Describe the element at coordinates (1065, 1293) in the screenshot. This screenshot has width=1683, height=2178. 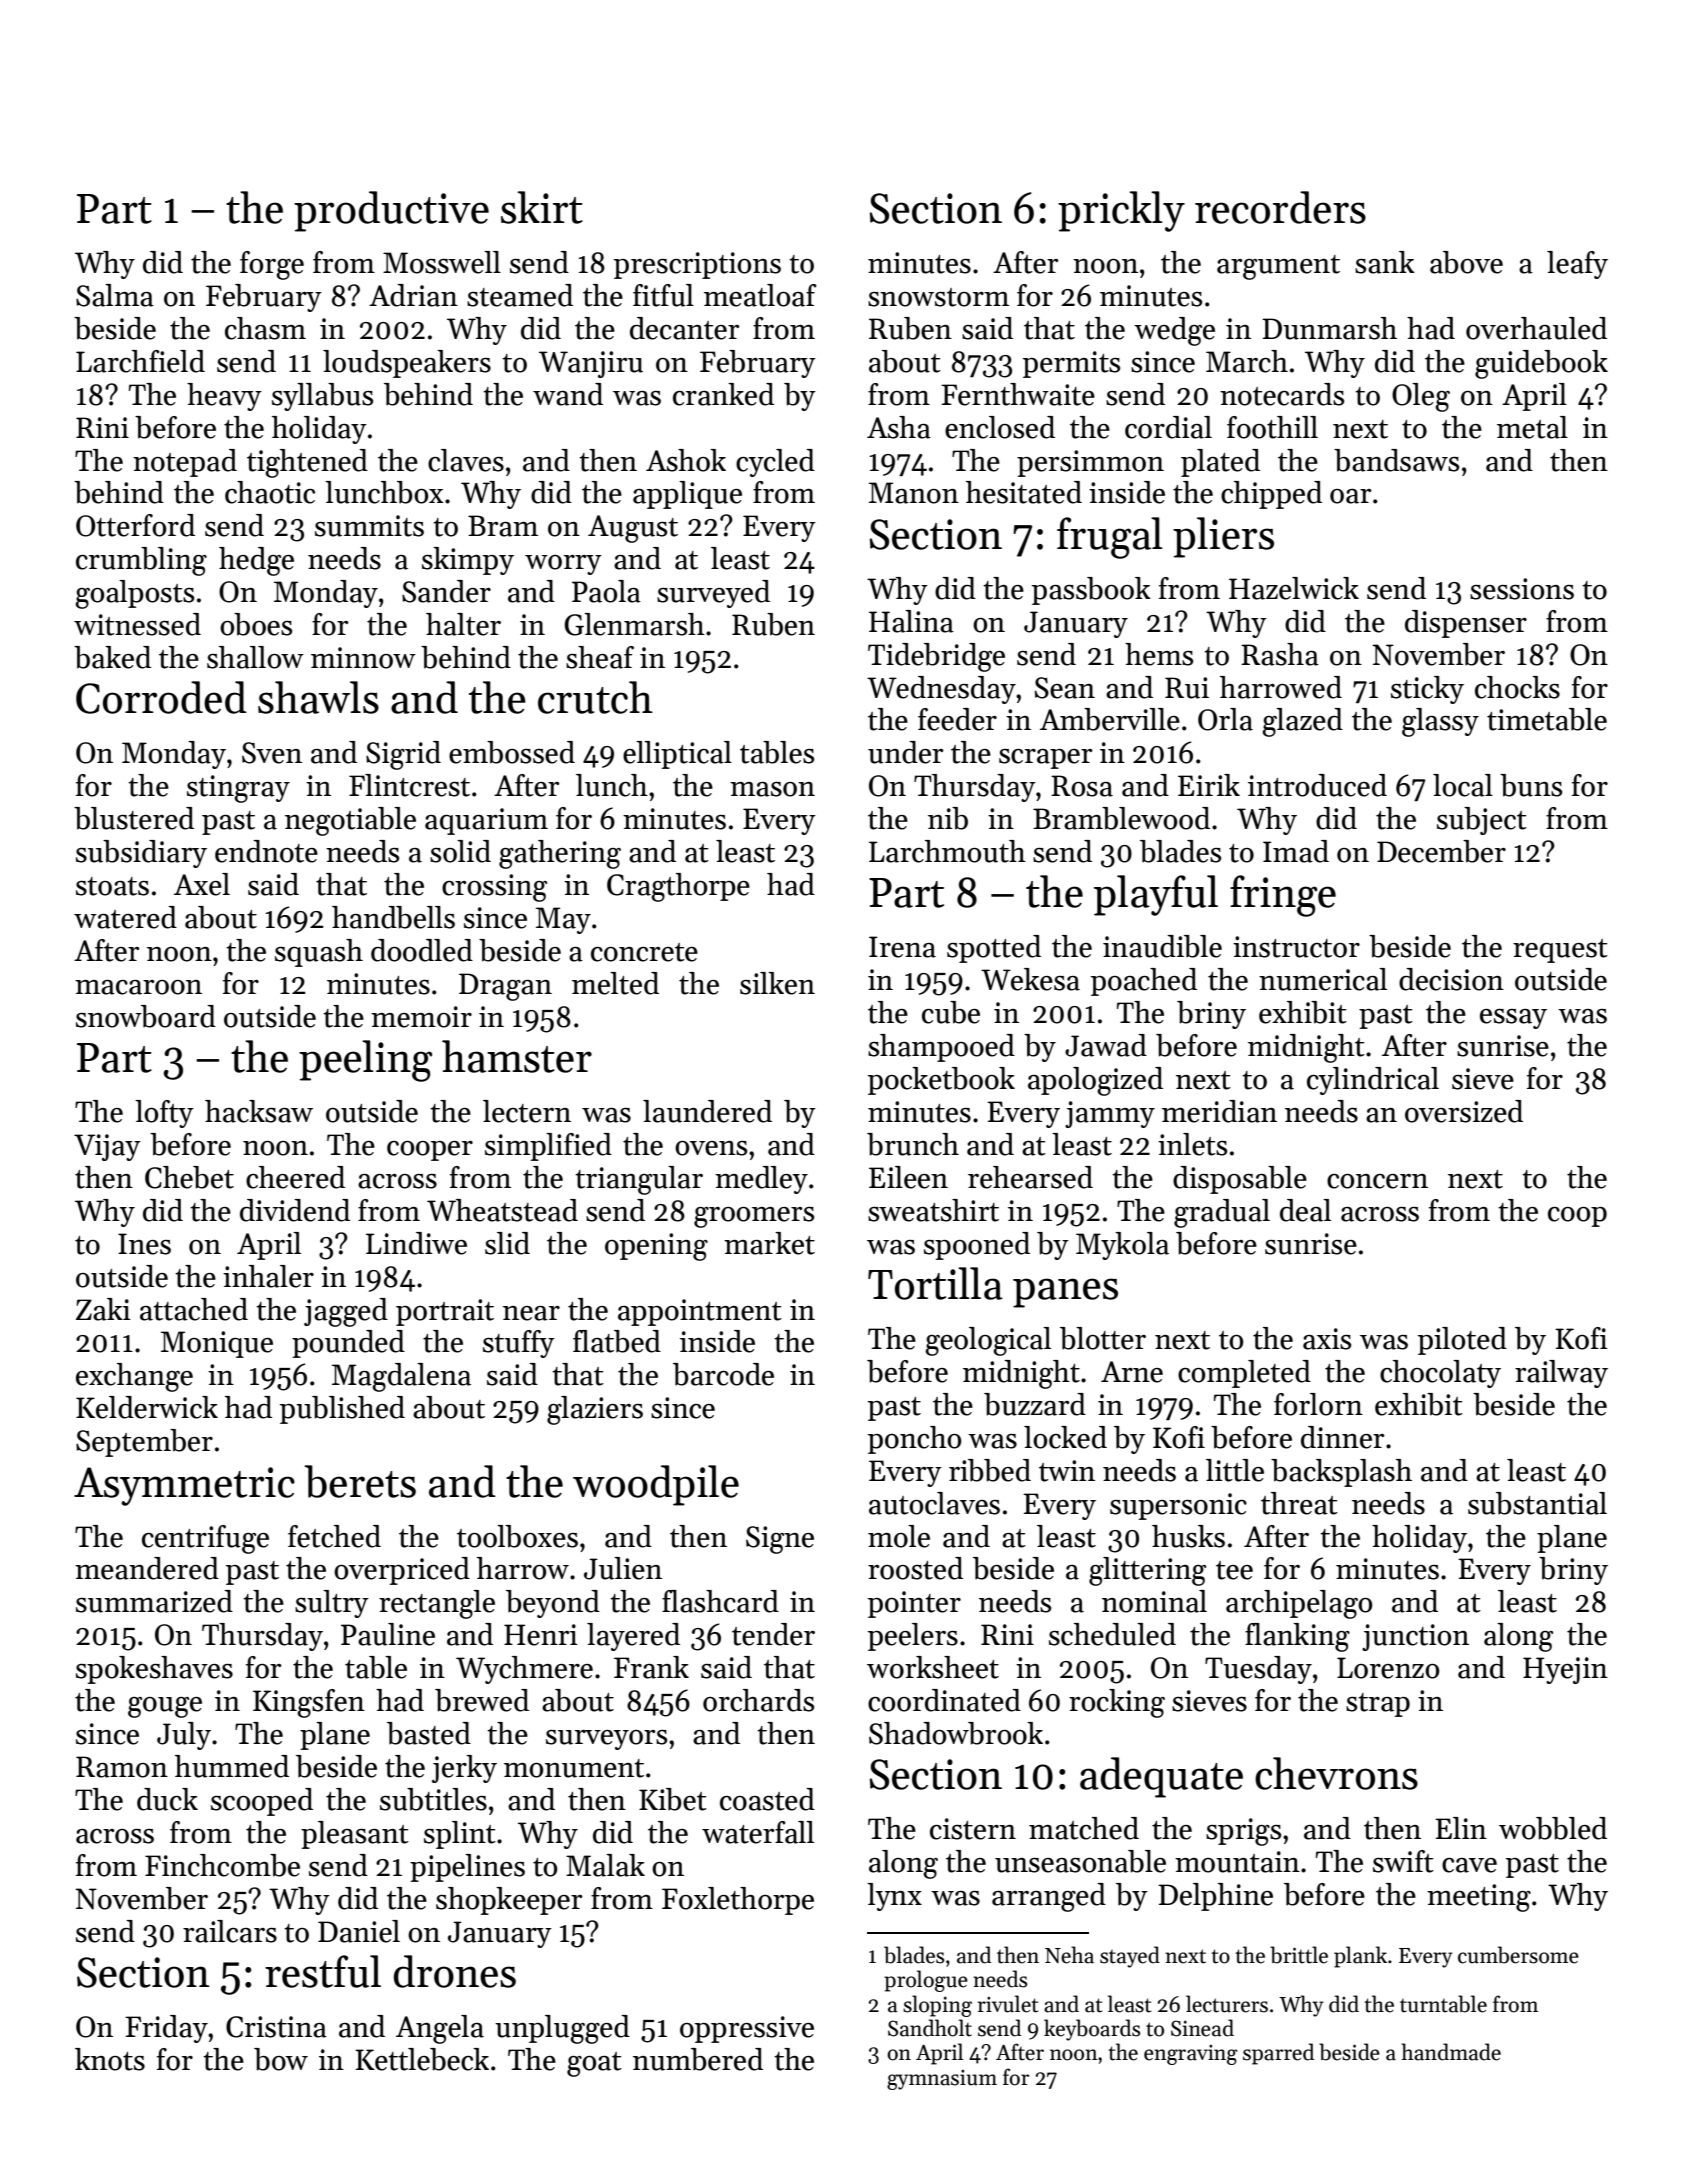
I see `panes` at that location.
